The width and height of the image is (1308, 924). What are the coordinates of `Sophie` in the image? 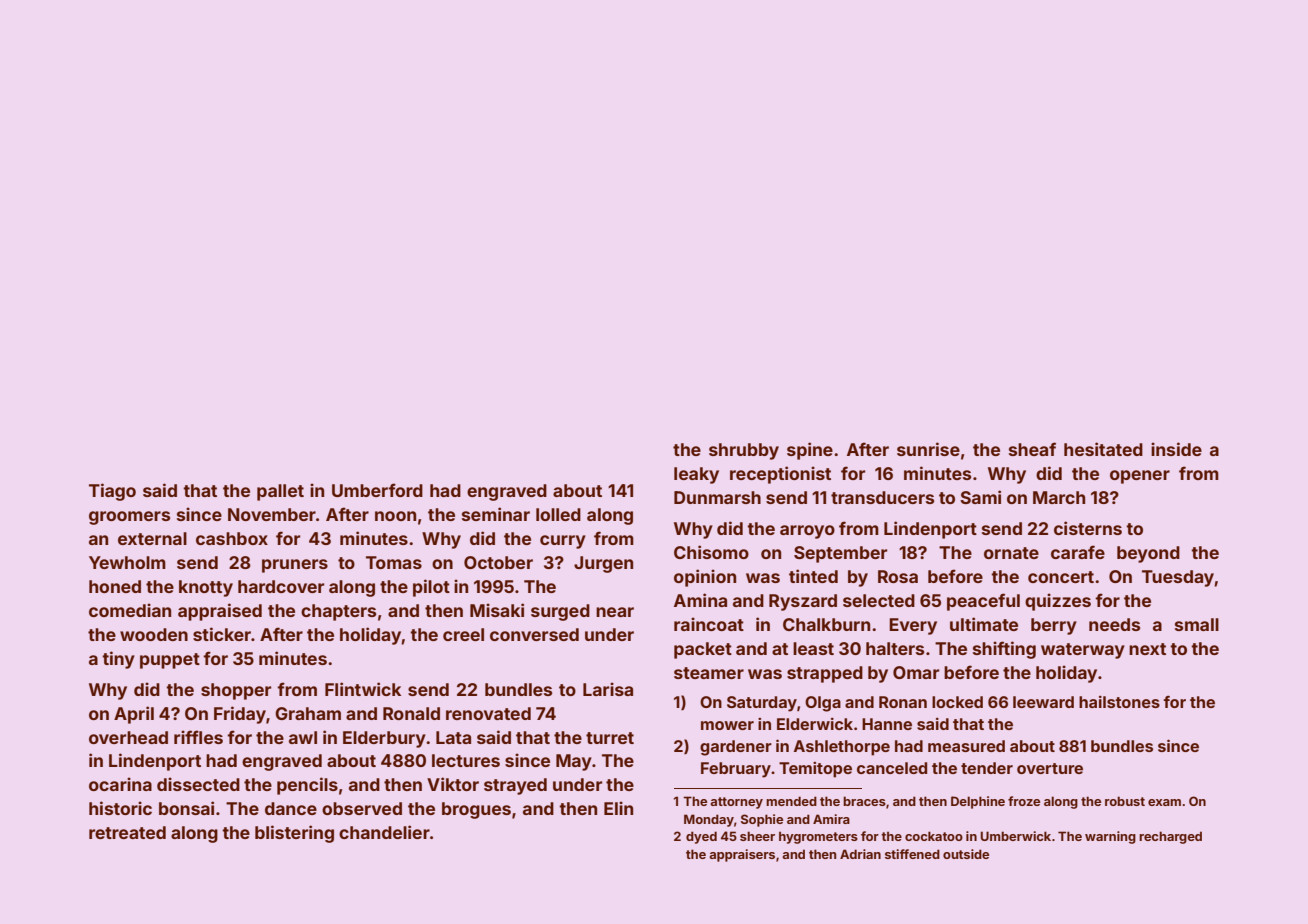 It's located at (762, 820).
